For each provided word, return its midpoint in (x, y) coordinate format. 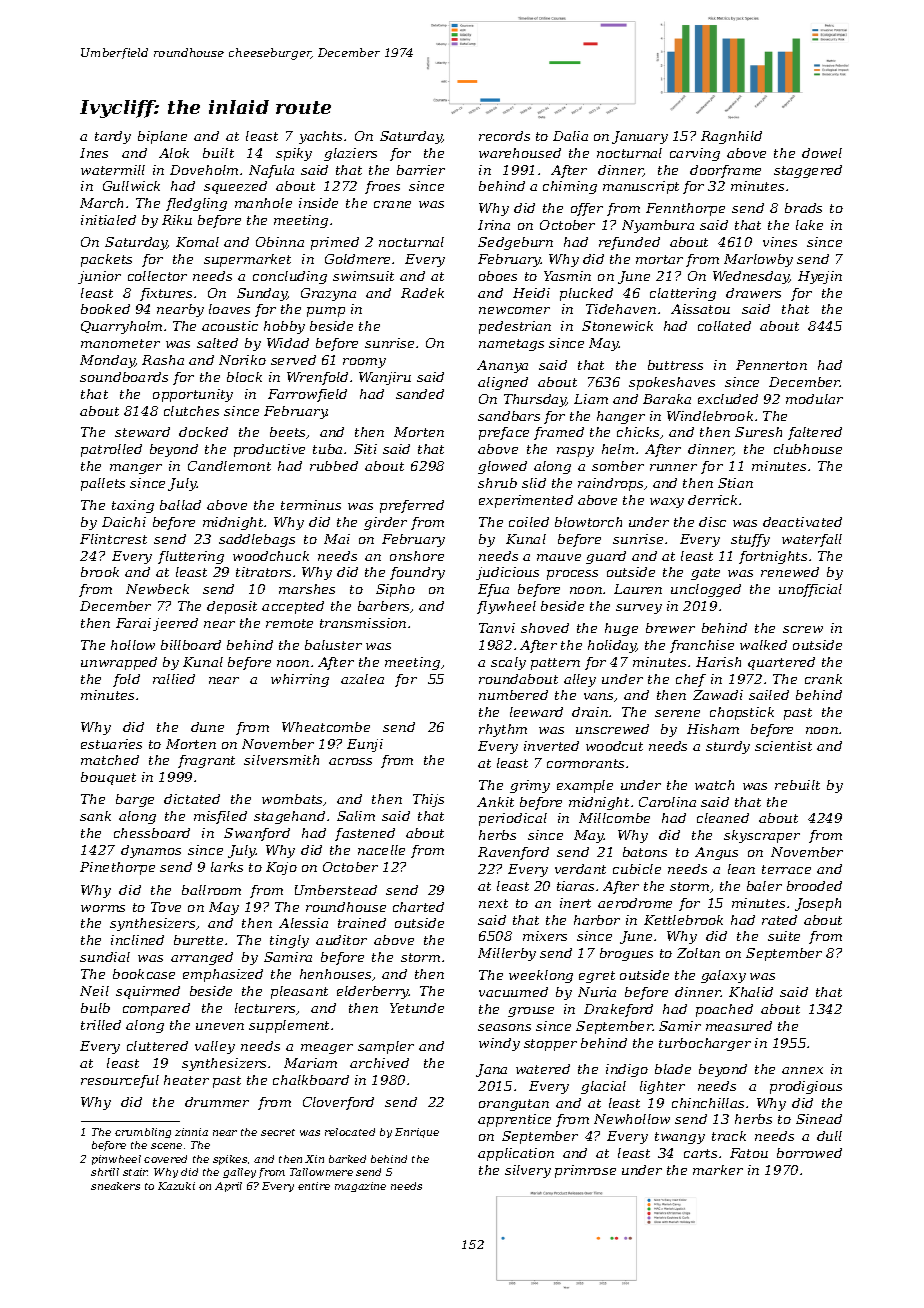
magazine (360, 1187)
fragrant (206, 761)
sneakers (115, 1186)
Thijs (428, 800)
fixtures (166, 294)
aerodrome (635, 903)
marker (718, 1170)
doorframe (725, 171)
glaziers (350, 154)
